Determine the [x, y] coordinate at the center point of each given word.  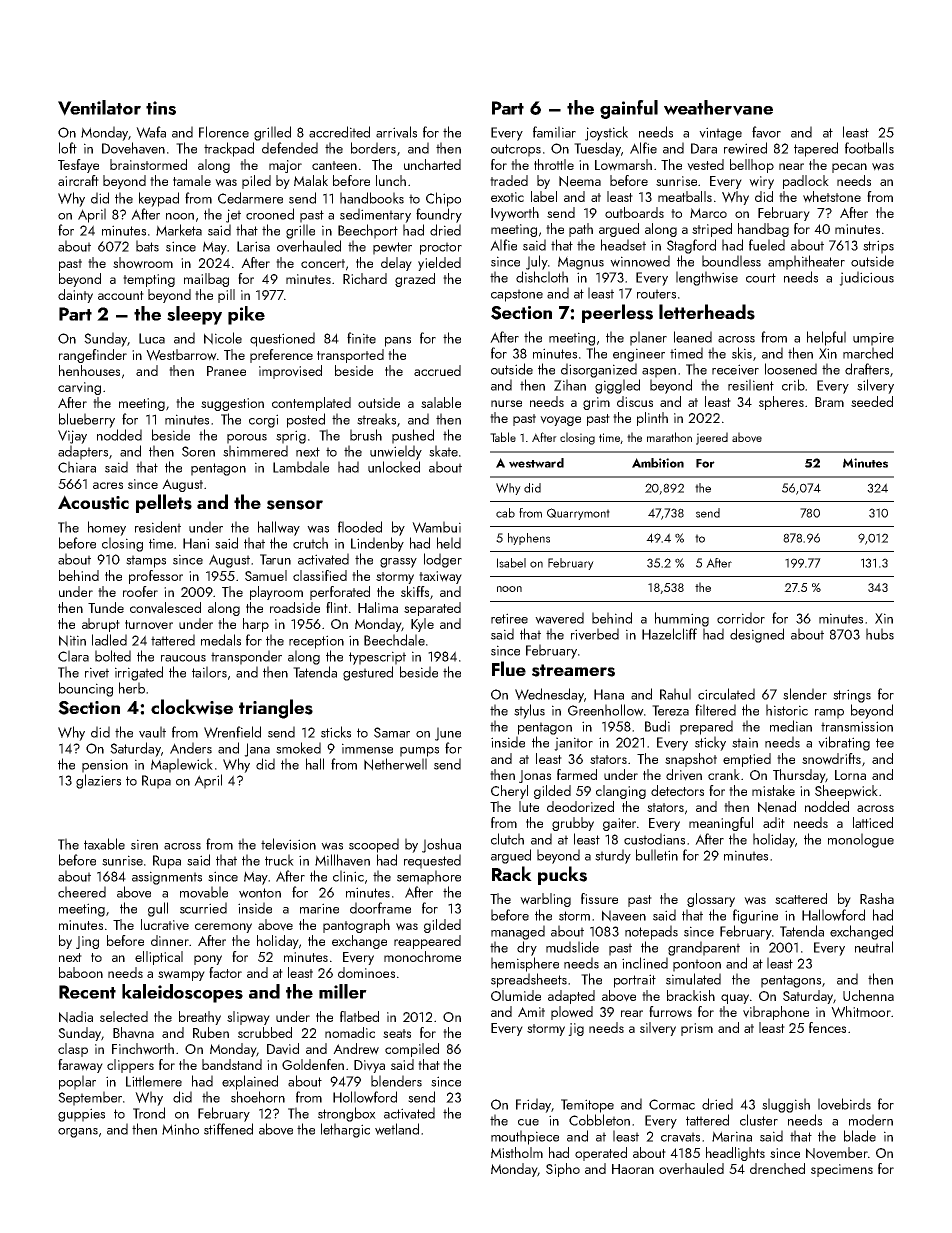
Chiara [77, 467]
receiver [735, 369]
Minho [180, 1129]
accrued [437, 370]
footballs [869, 148]
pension [105, 766]
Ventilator [99, 108]
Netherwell [395, 764]
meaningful [721, 824]
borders [373, 148]
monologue [861, 840]
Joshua [441, 845]
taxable [104, 844]
